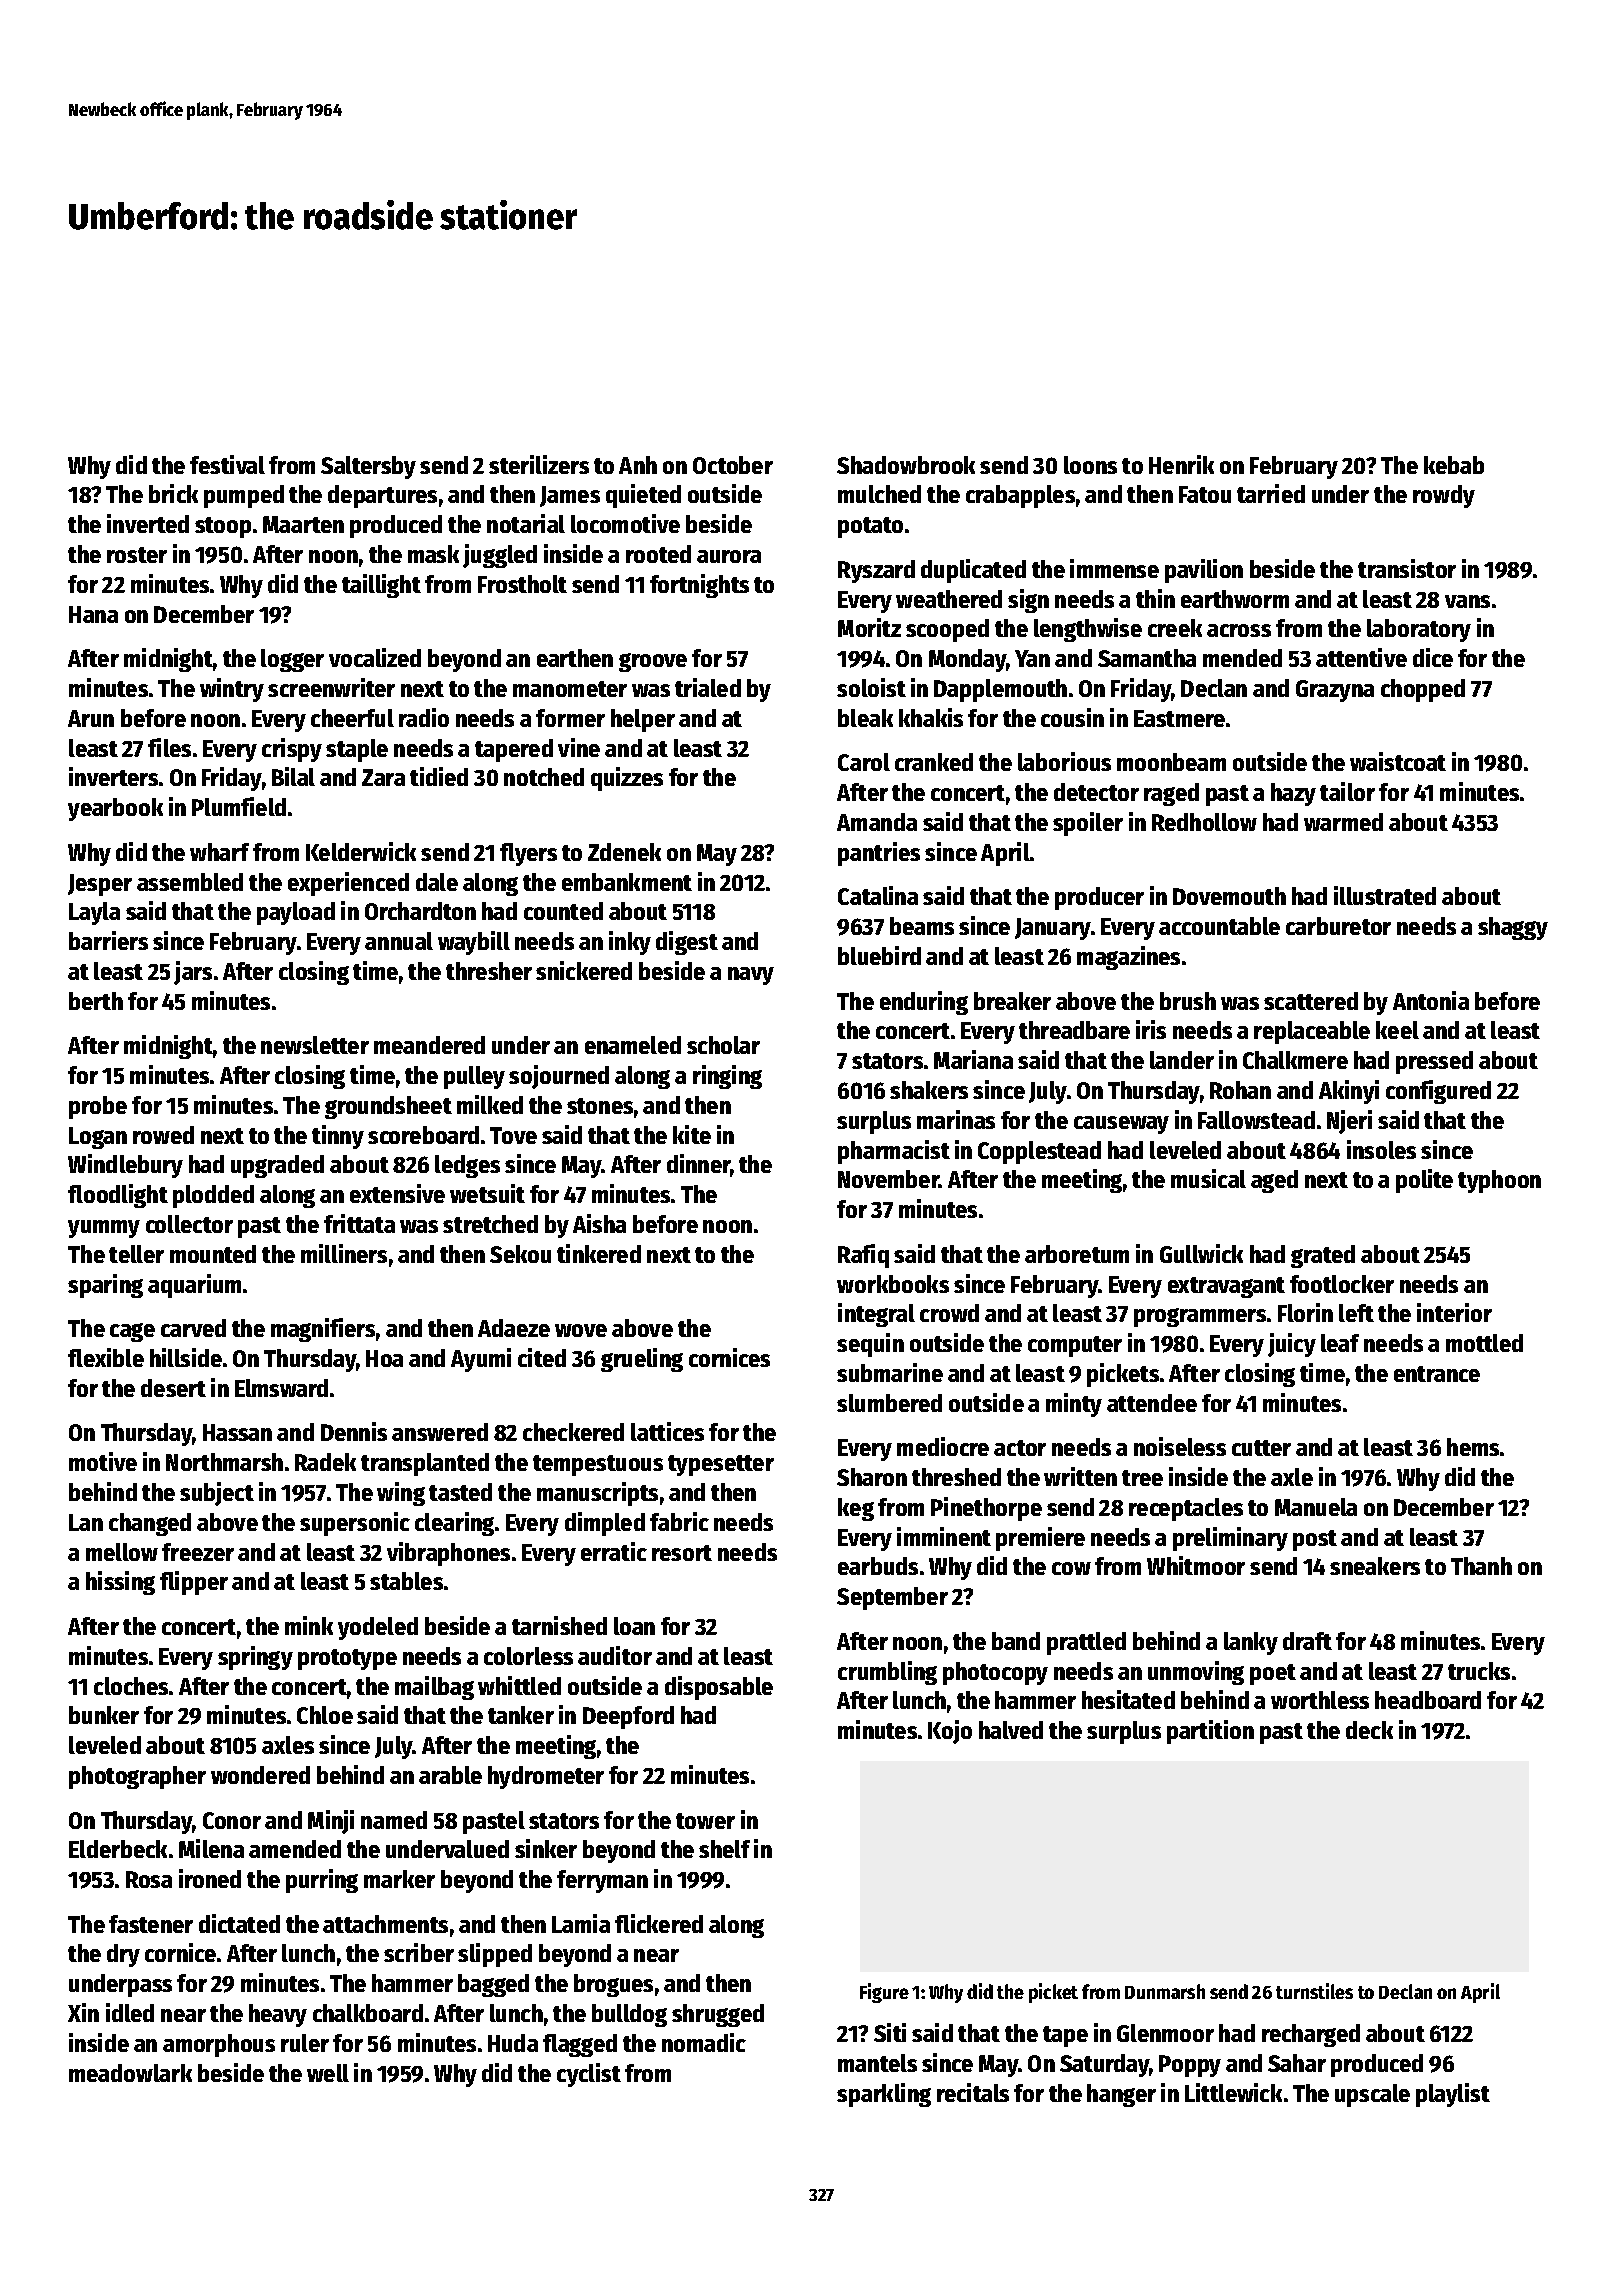 Image resolution: width=1620 pixels, height=2292 pixels. Describe the element at coordinates (879, 854) in the screenshot. I see `pantries` at that location.
